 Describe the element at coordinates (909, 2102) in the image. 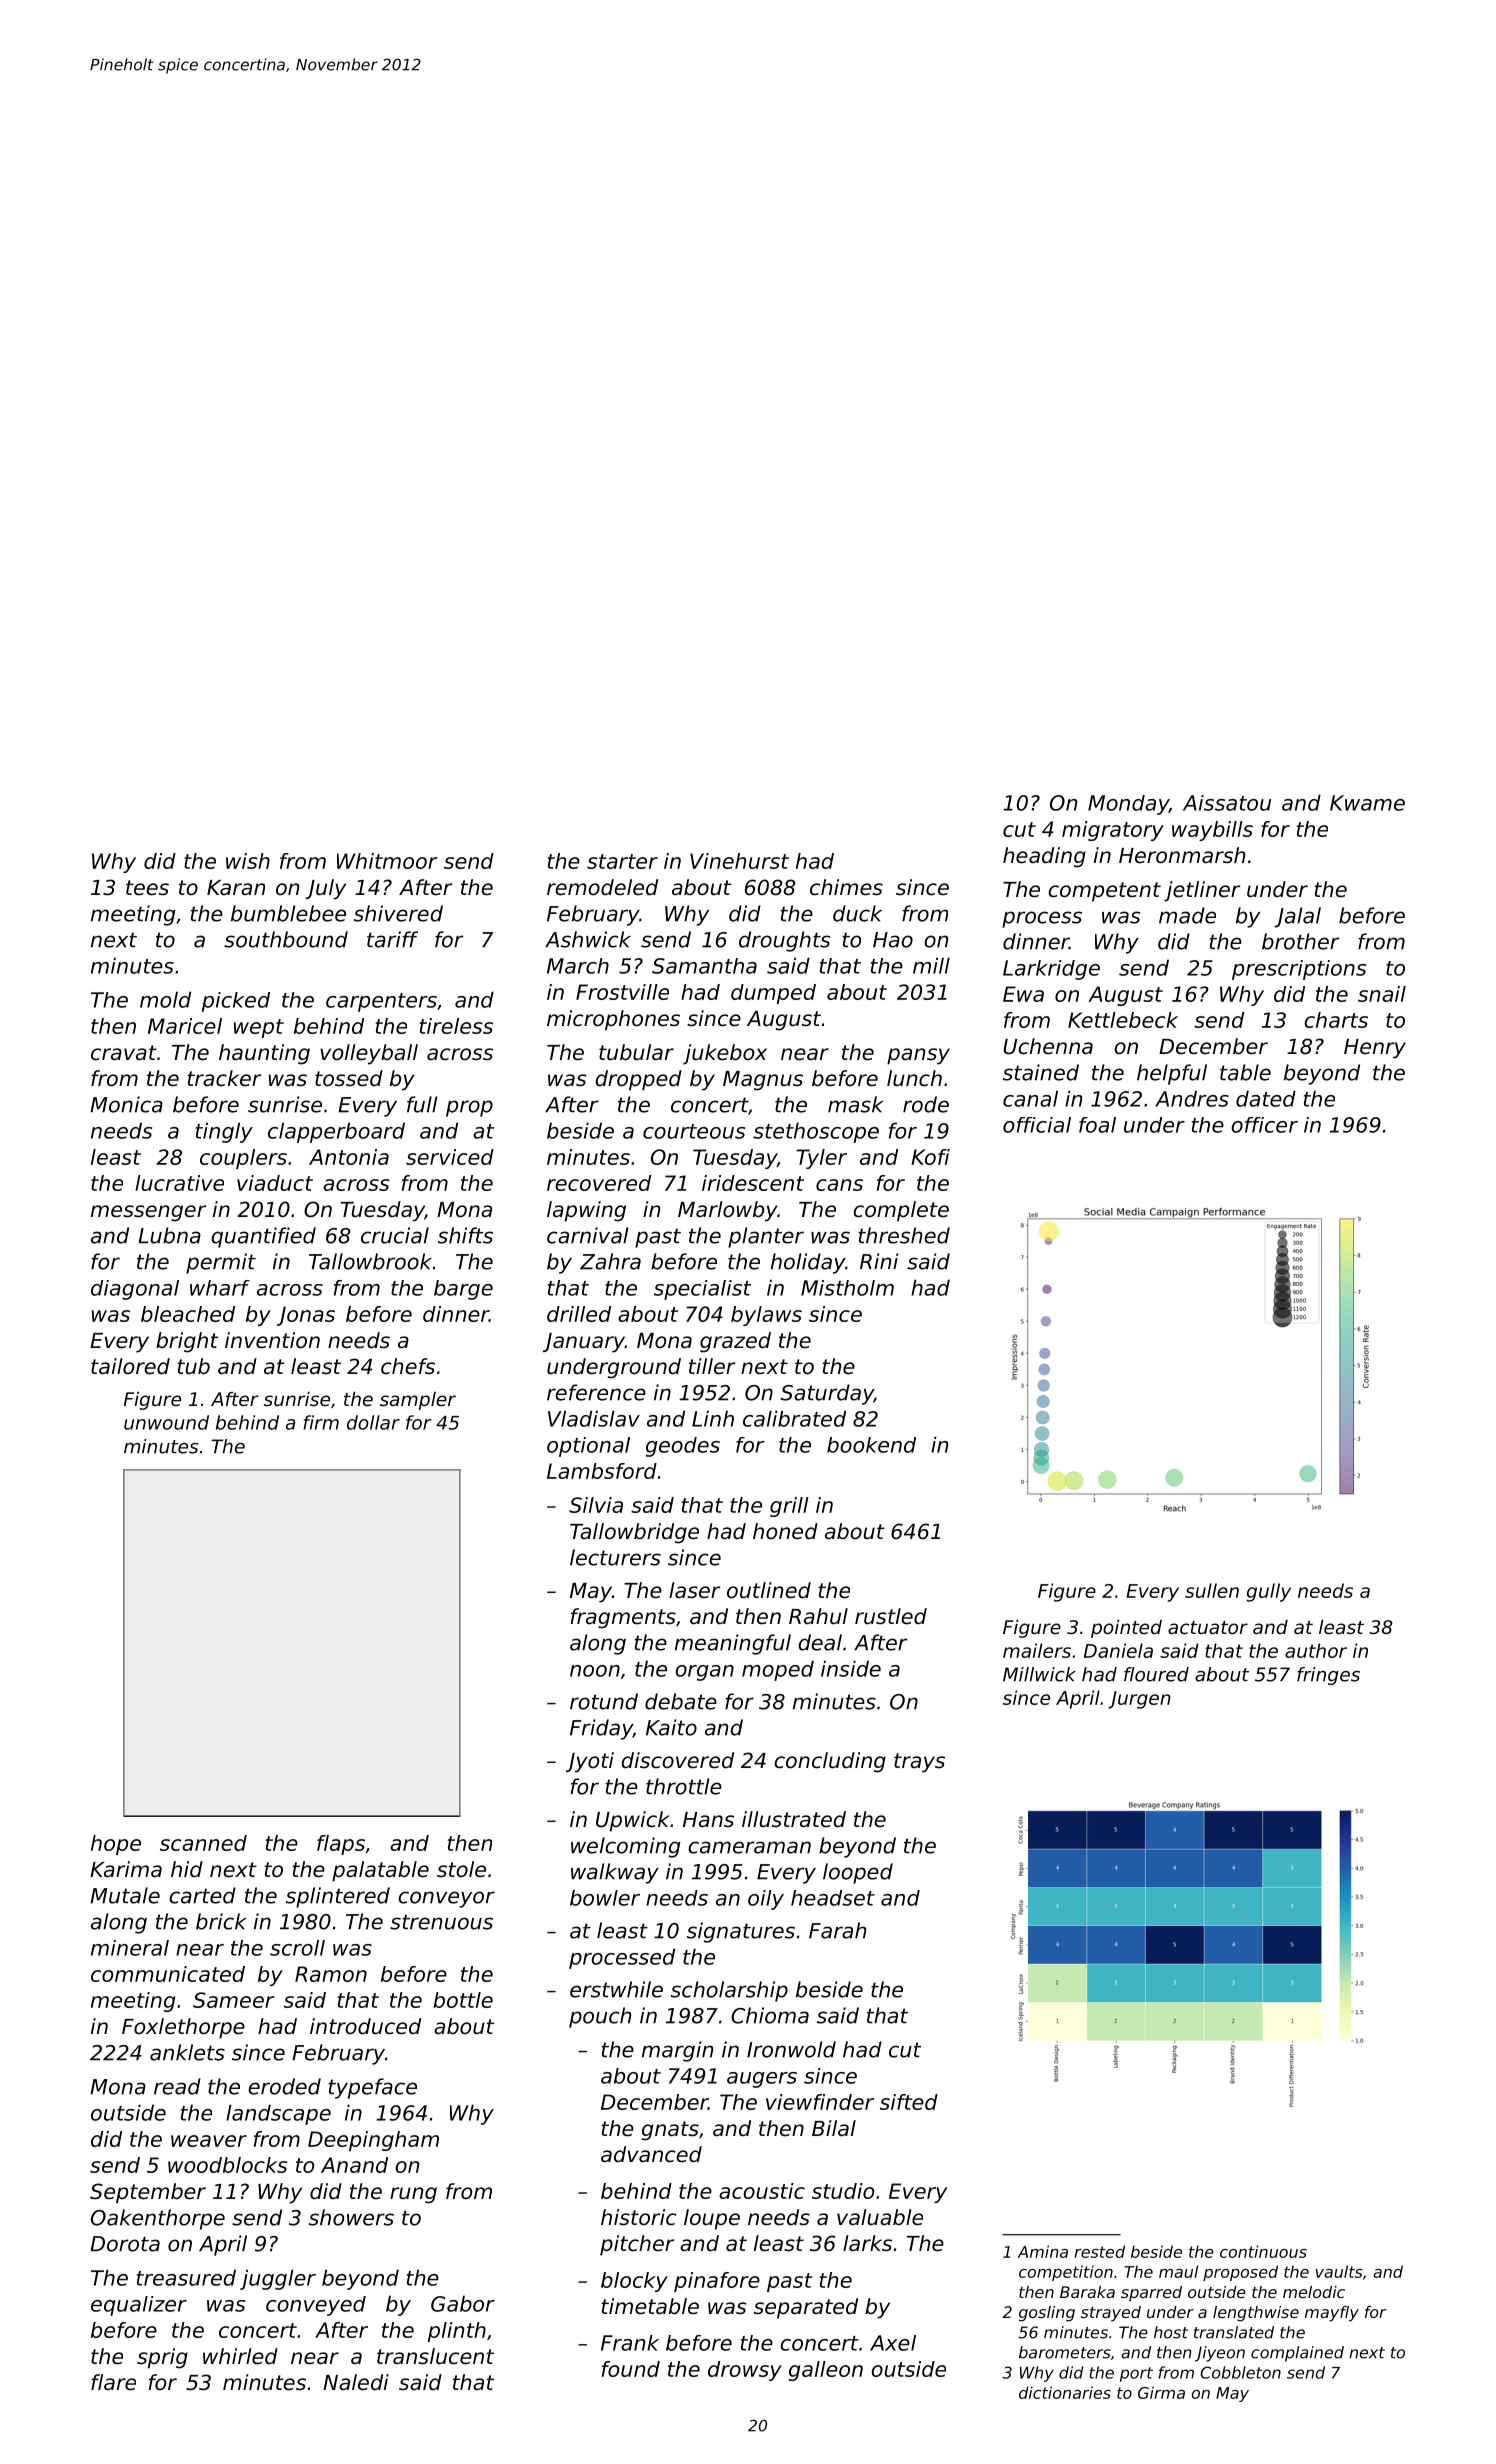

I see `sifted` at that location.
